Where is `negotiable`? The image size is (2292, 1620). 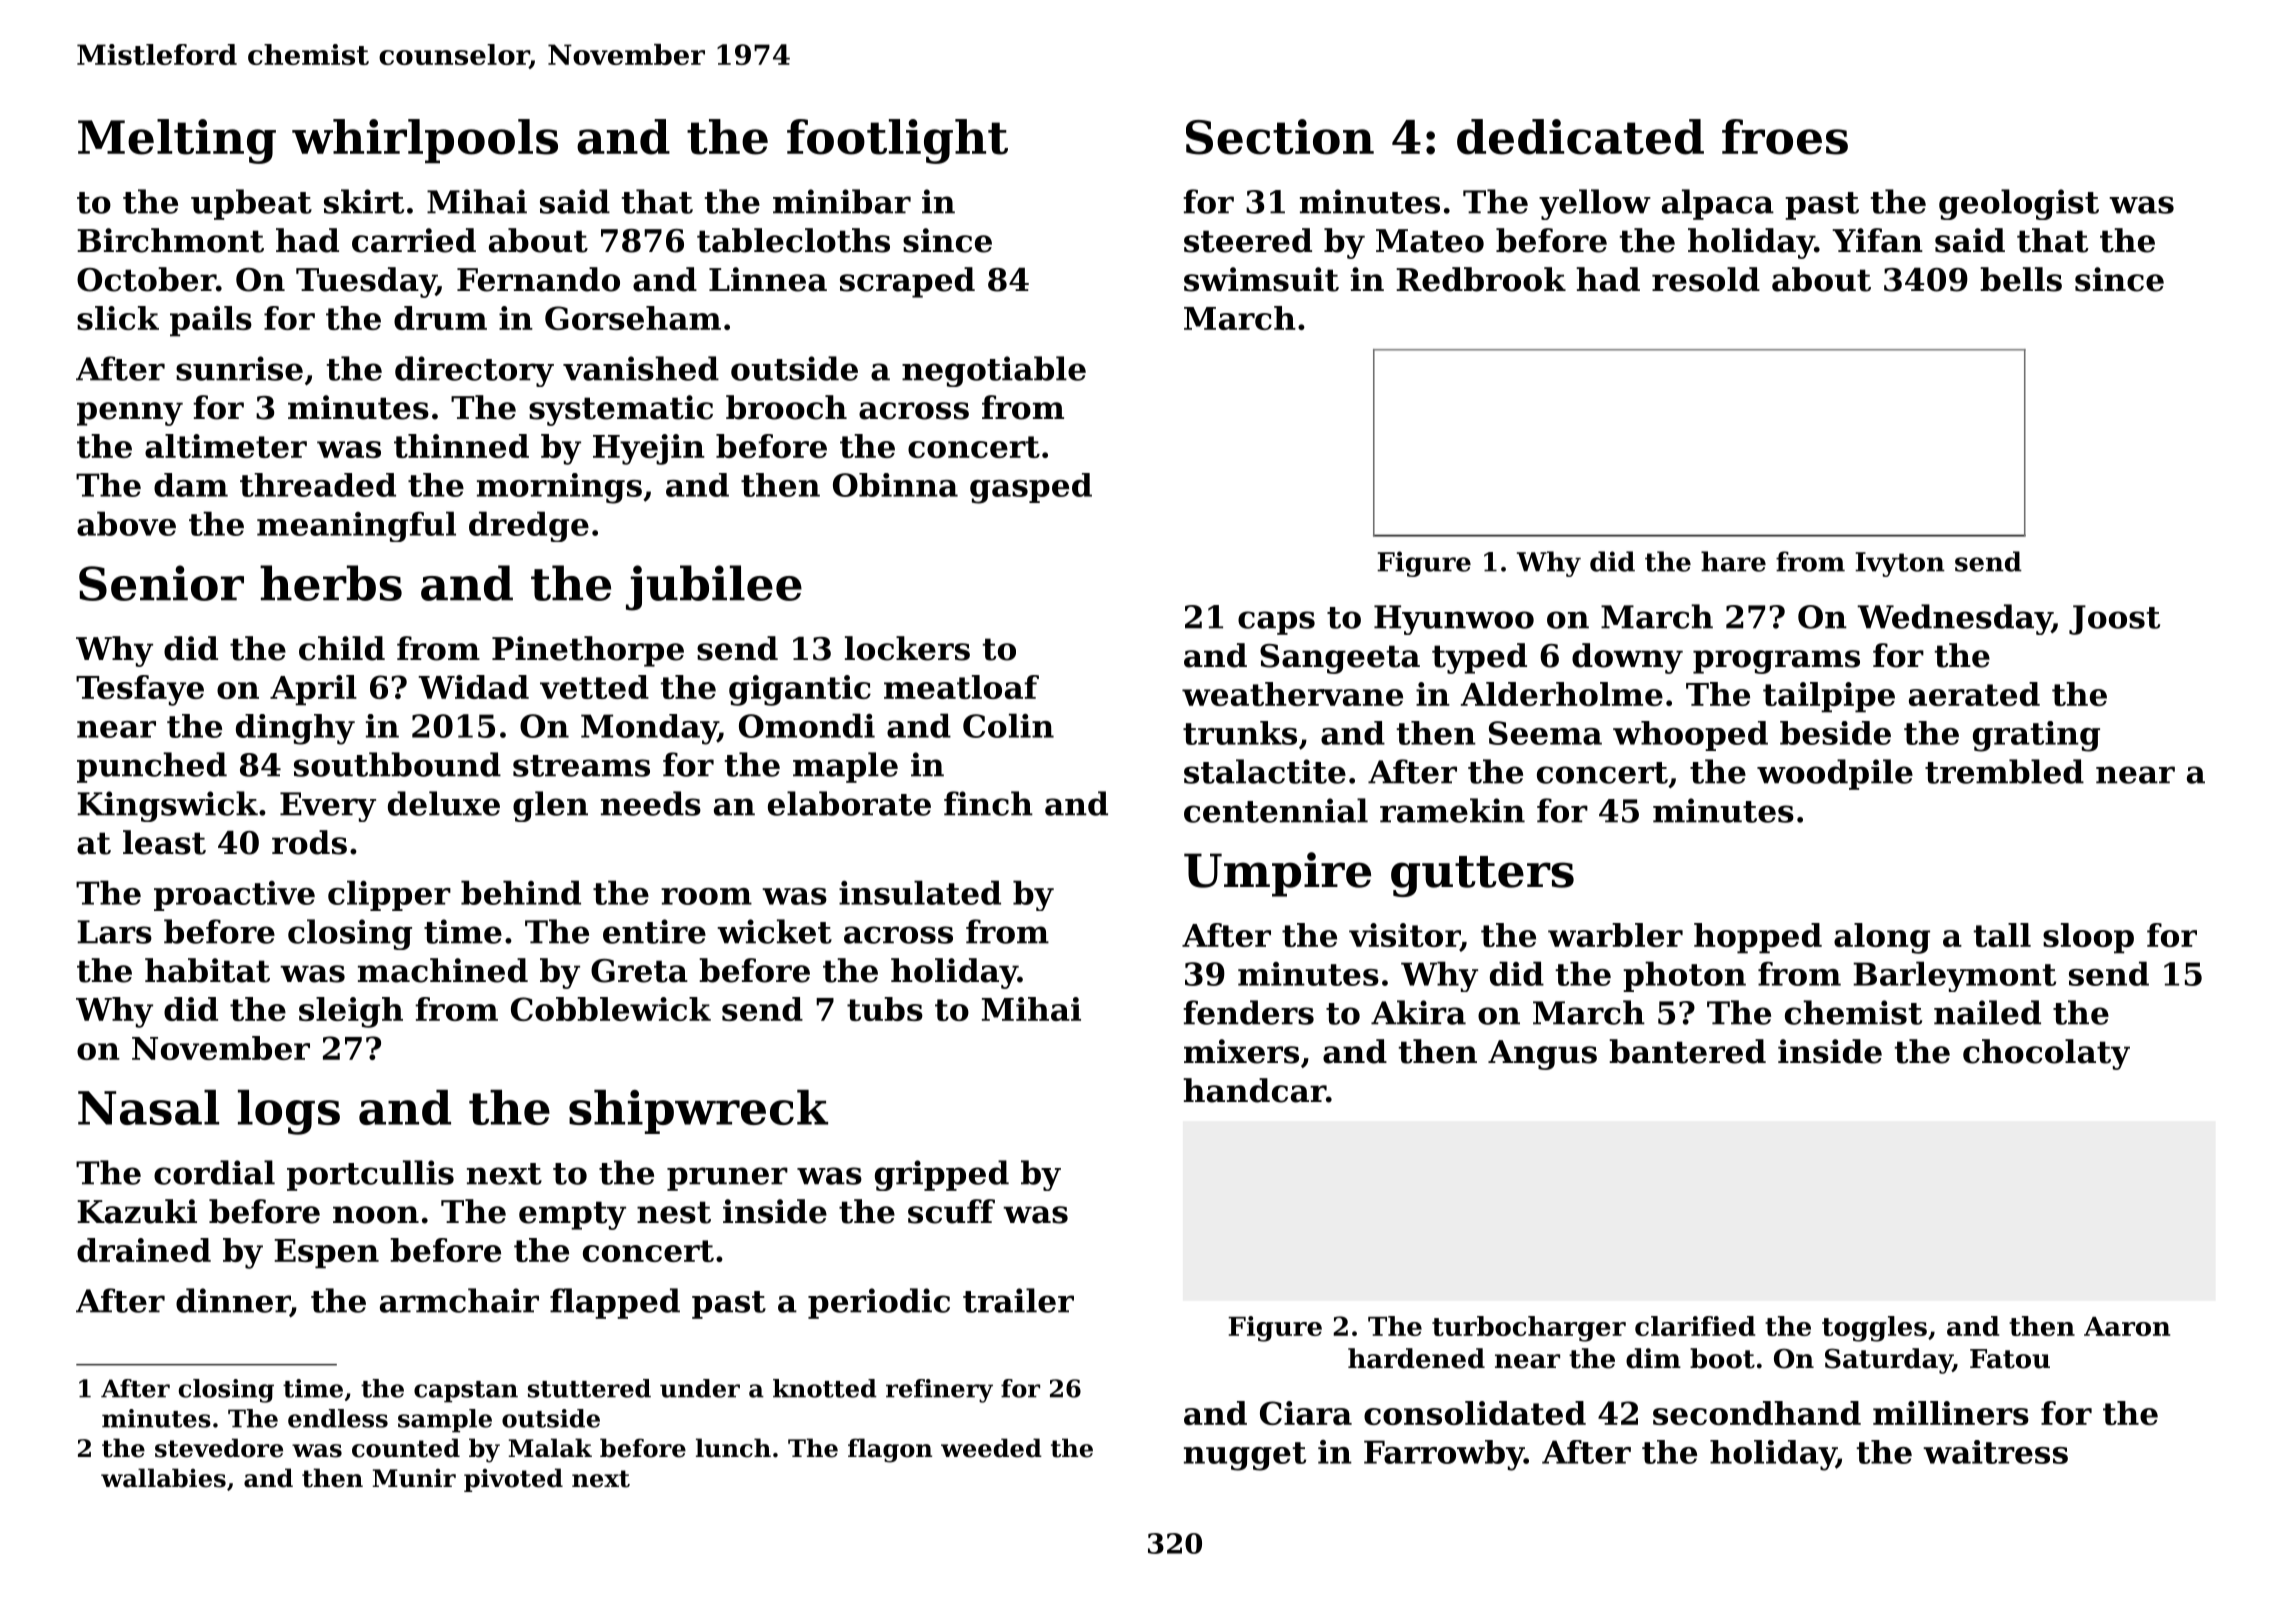
negotiable is located at coordinates (994, 371).
